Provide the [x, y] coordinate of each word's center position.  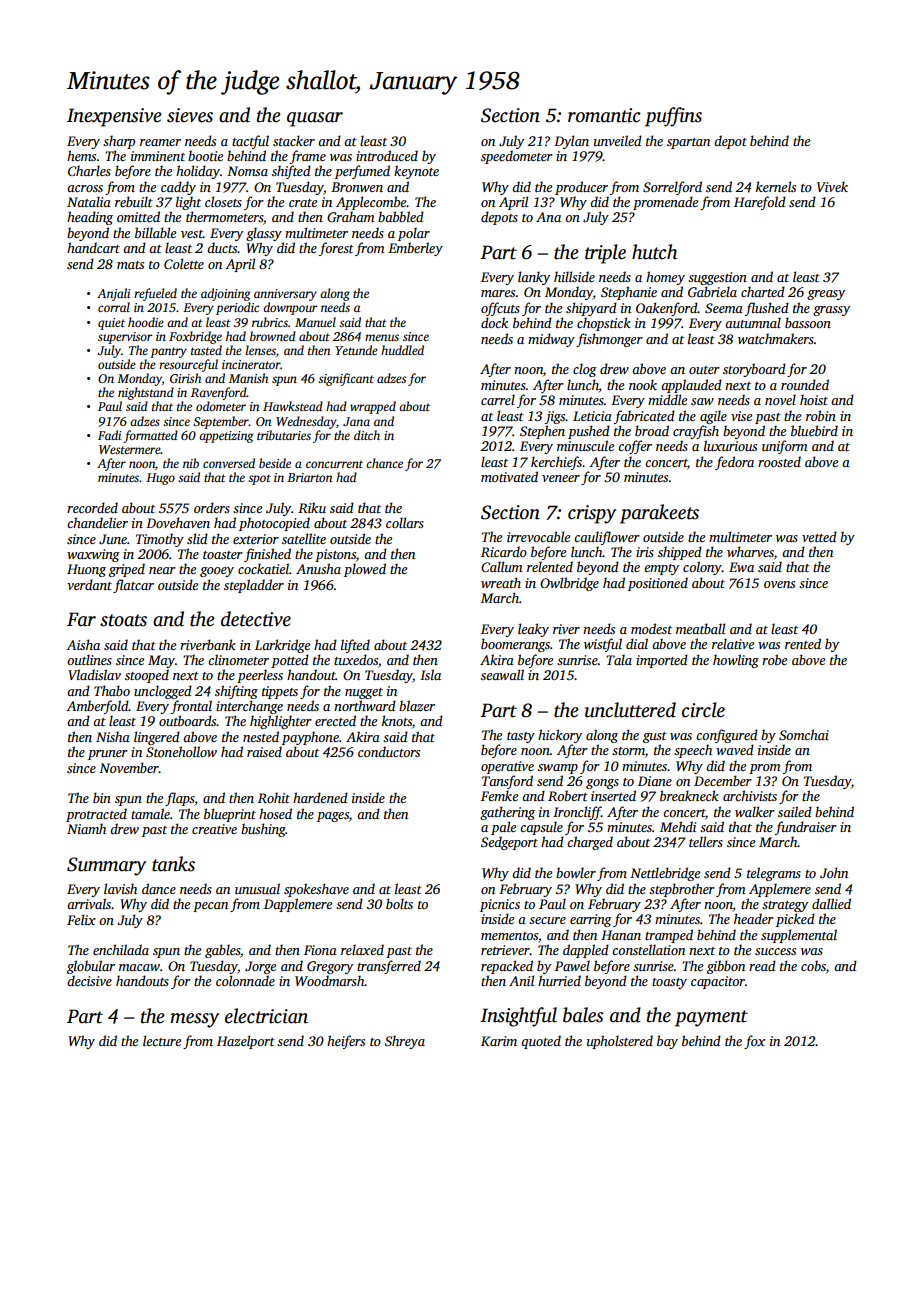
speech [693, 751]
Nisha [113, 736]
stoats [123, 620]
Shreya [405, 1042]
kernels [776, 186]
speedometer [517, 157]
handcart [93, 247]
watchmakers [776, 338]
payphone [310, 738]
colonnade [245, 980]
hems [81, 155]
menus [382, 337]
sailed [795, 811]
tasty [521, 737]
